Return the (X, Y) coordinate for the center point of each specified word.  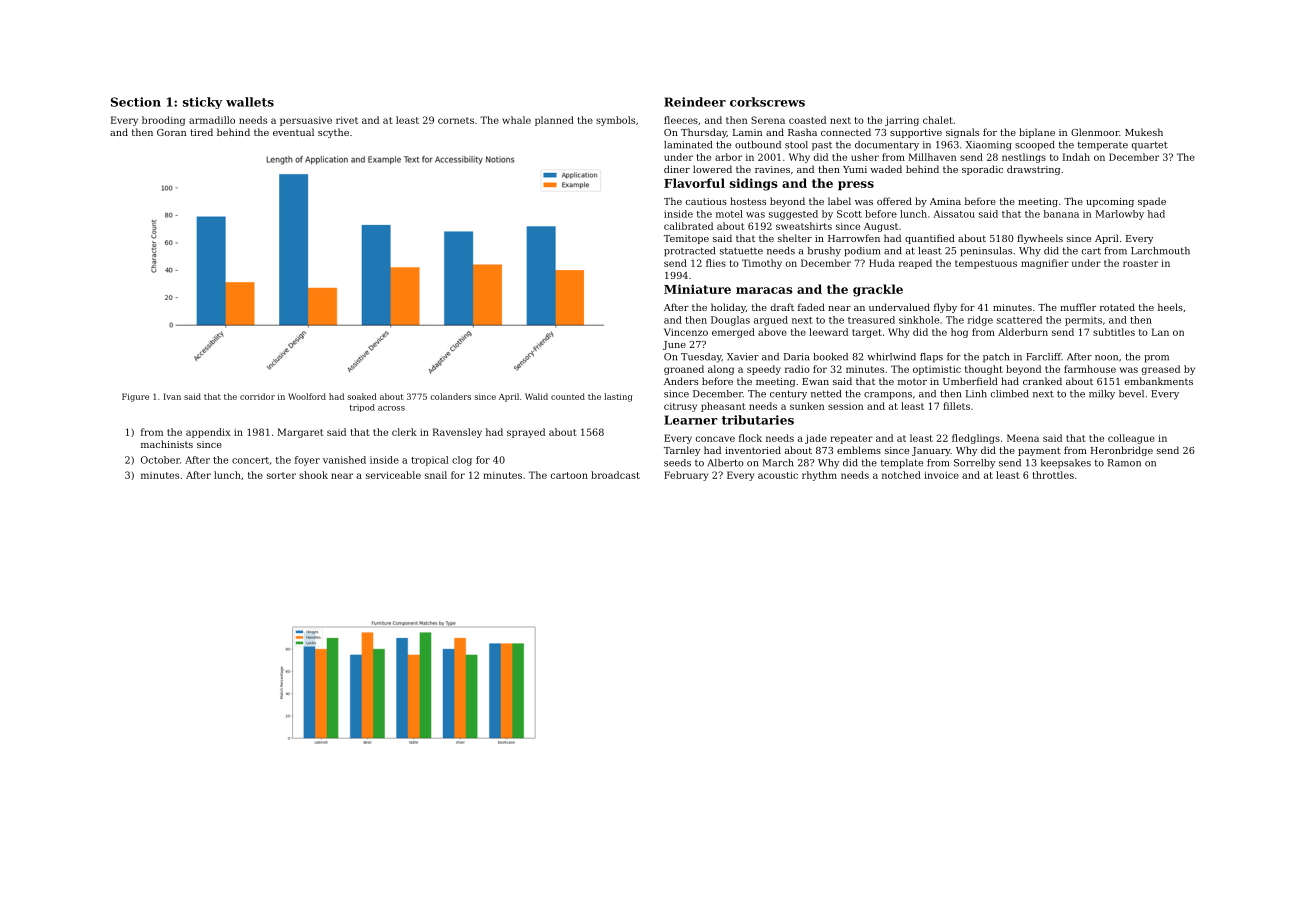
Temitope (686, 239)
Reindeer (695, 102)
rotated (1117, 307)
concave (715, 439)
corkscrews (767, 102)
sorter (281, 475)
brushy (824, 252)
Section (136, 102)
